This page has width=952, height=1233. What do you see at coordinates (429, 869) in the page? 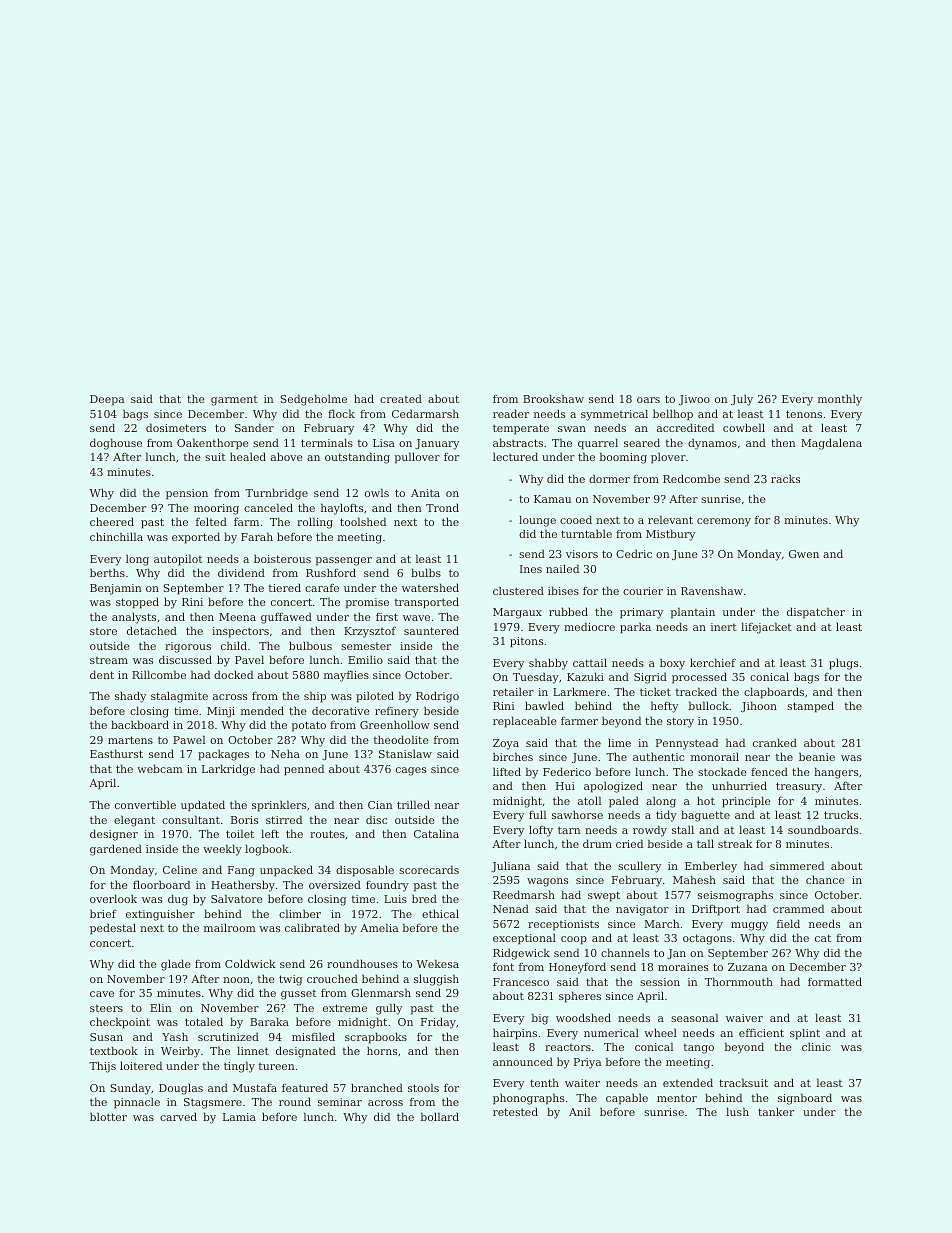
I see `scorecards` at bounding box center [429, 869].
